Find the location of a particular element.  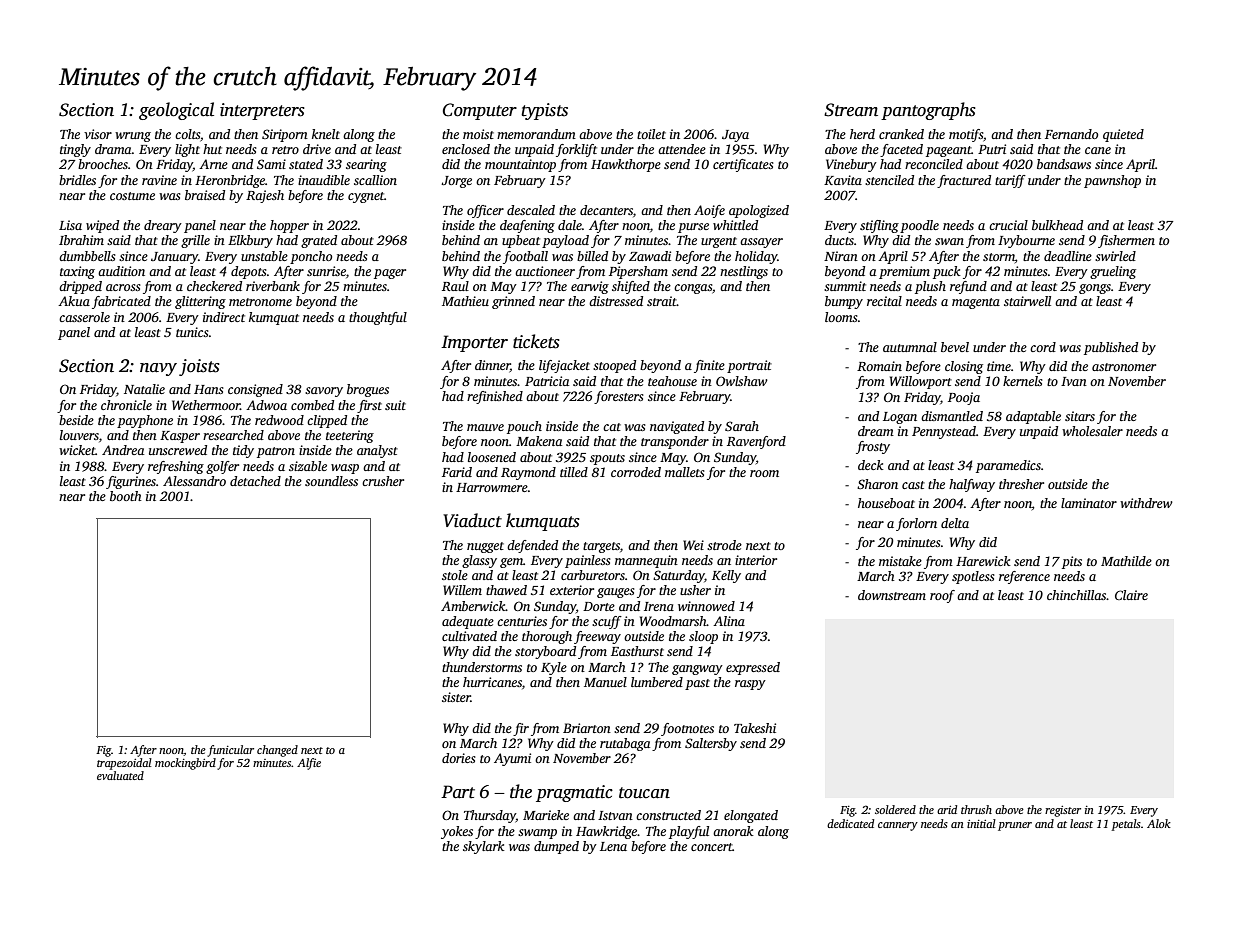

beside is located at coordinates (76, 420).
